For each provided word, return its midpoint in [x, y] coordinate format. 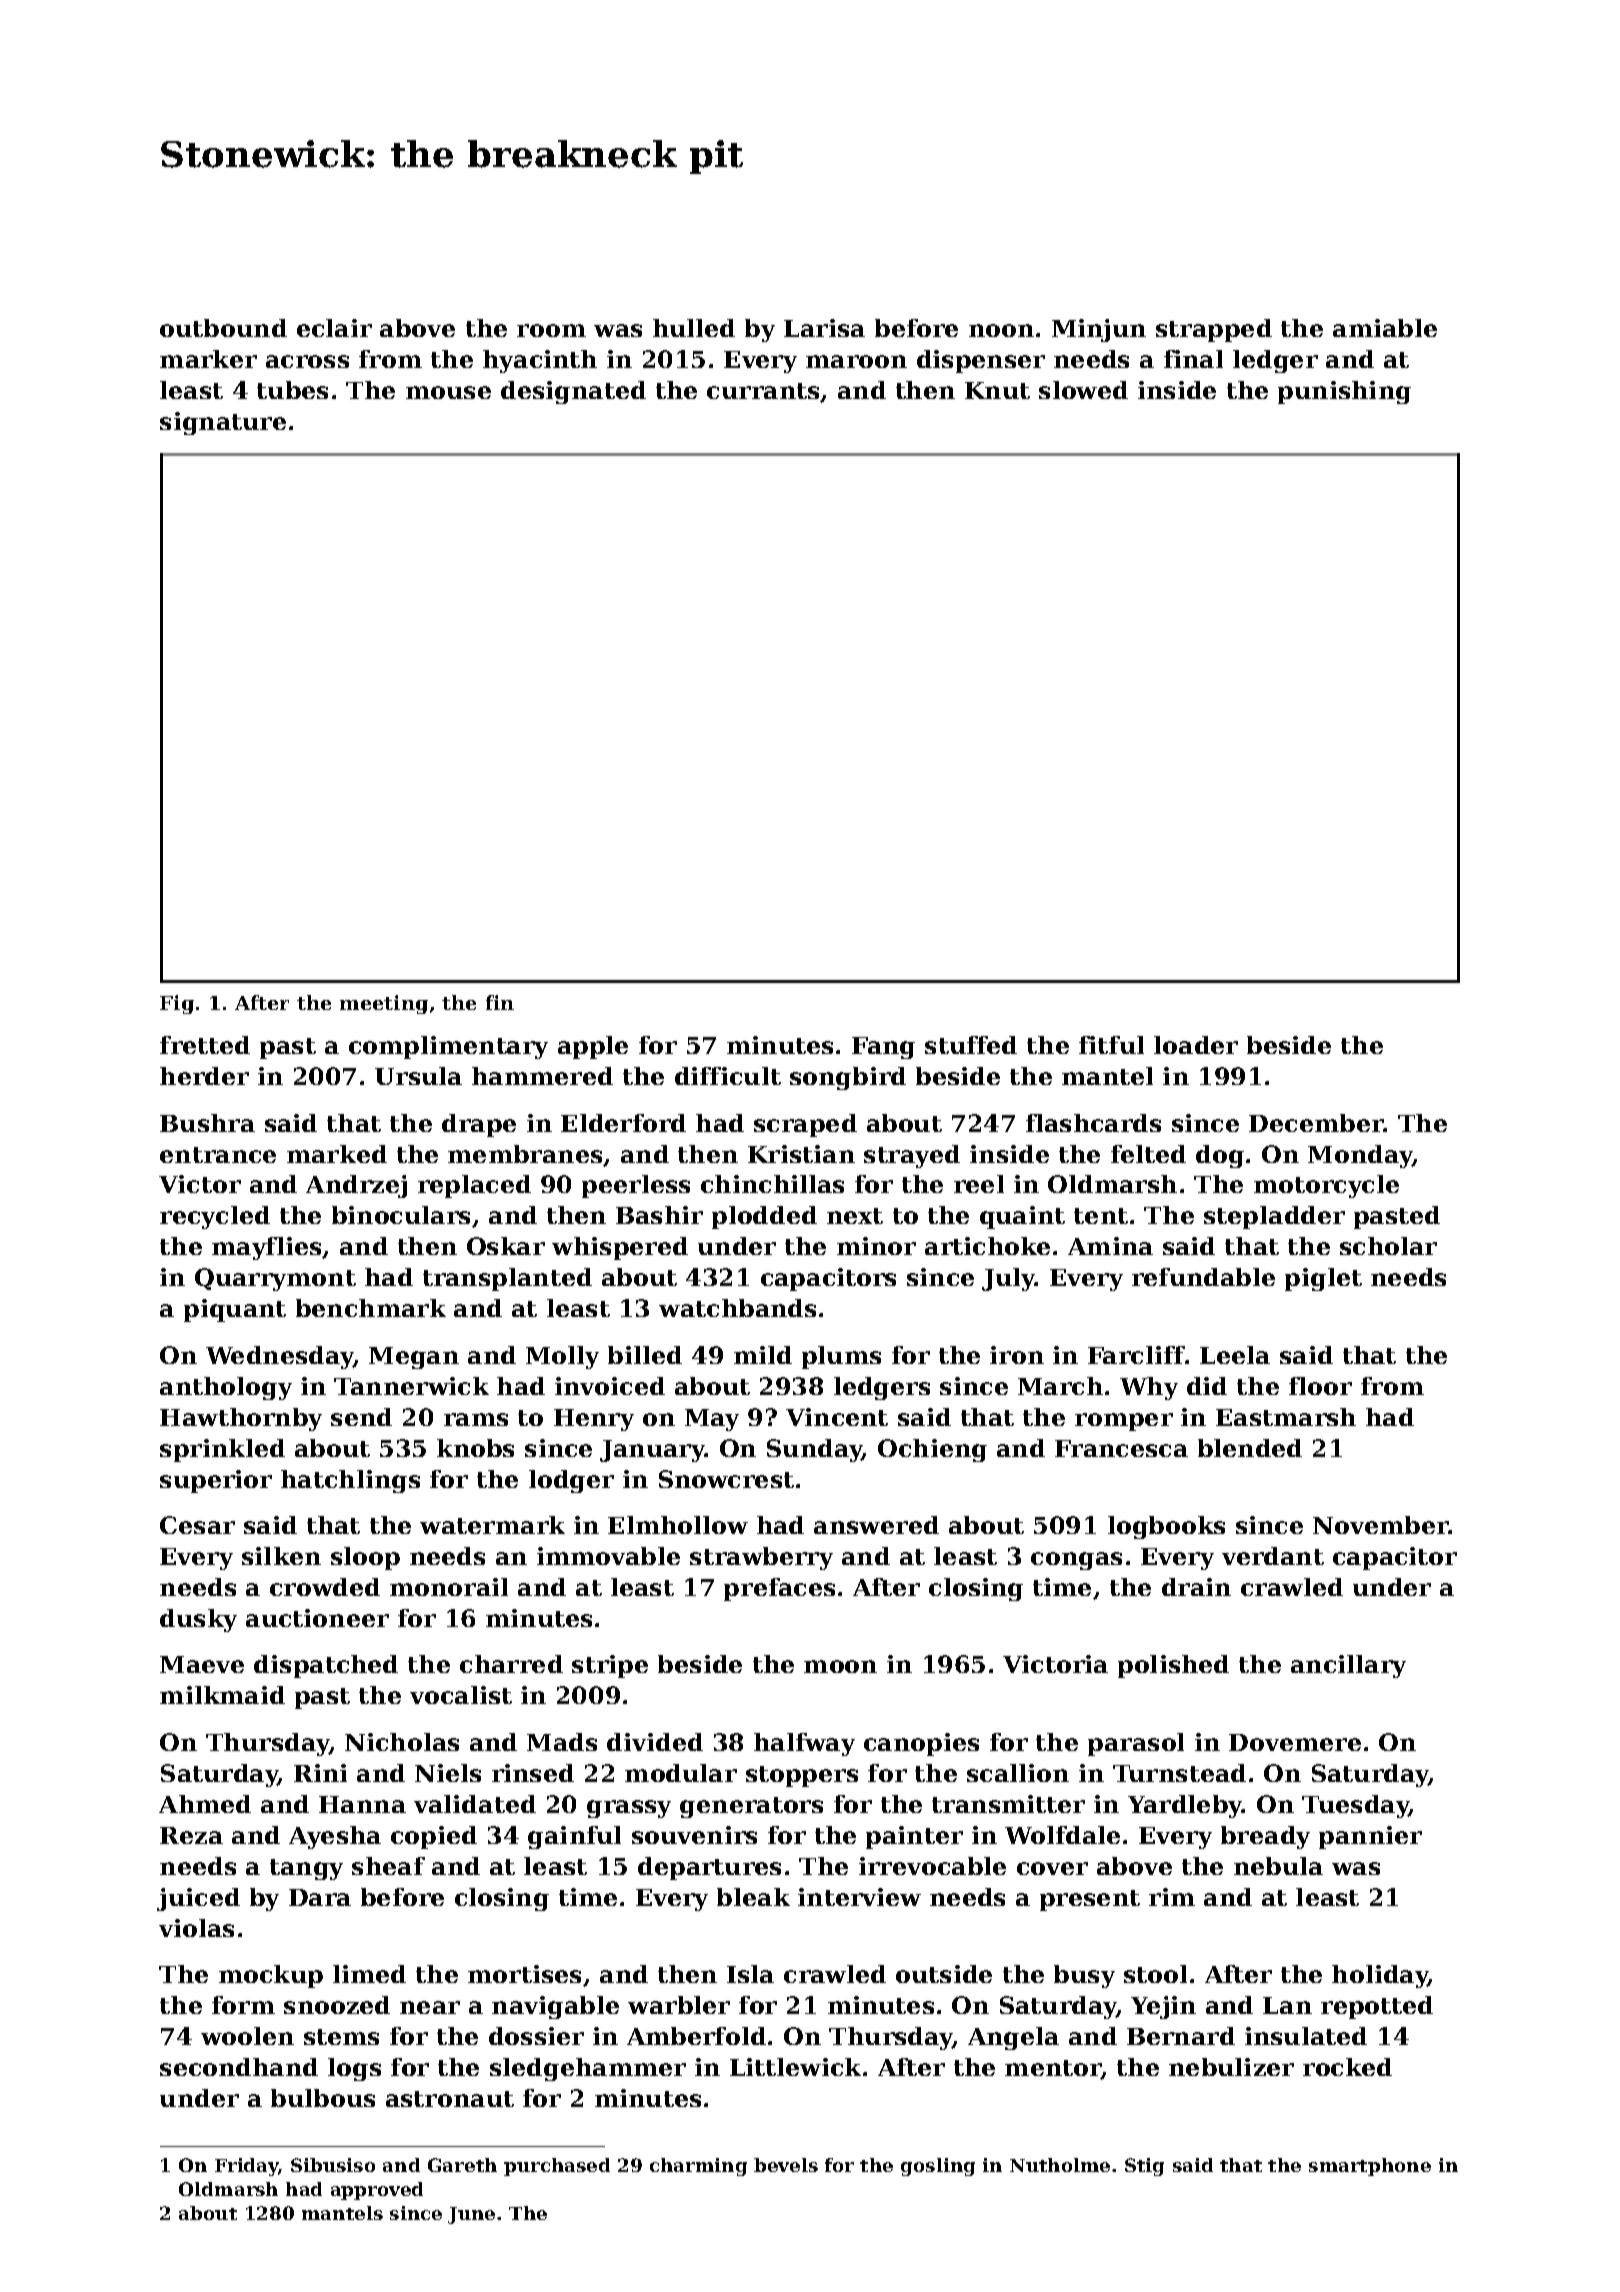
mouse [448, 392]
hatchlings [350, 1481]
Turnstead [1179, 1773]
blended [1250, 1448]
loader [1196, 1045]
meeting [384, 1004]
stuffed [971, 1045]
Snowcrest [726, 1479]
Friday [247, 2167]
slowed [1083, 390]
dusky [198, 1620]
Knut [997, 390]
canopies [921, 1744]
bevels [786, 2165]
